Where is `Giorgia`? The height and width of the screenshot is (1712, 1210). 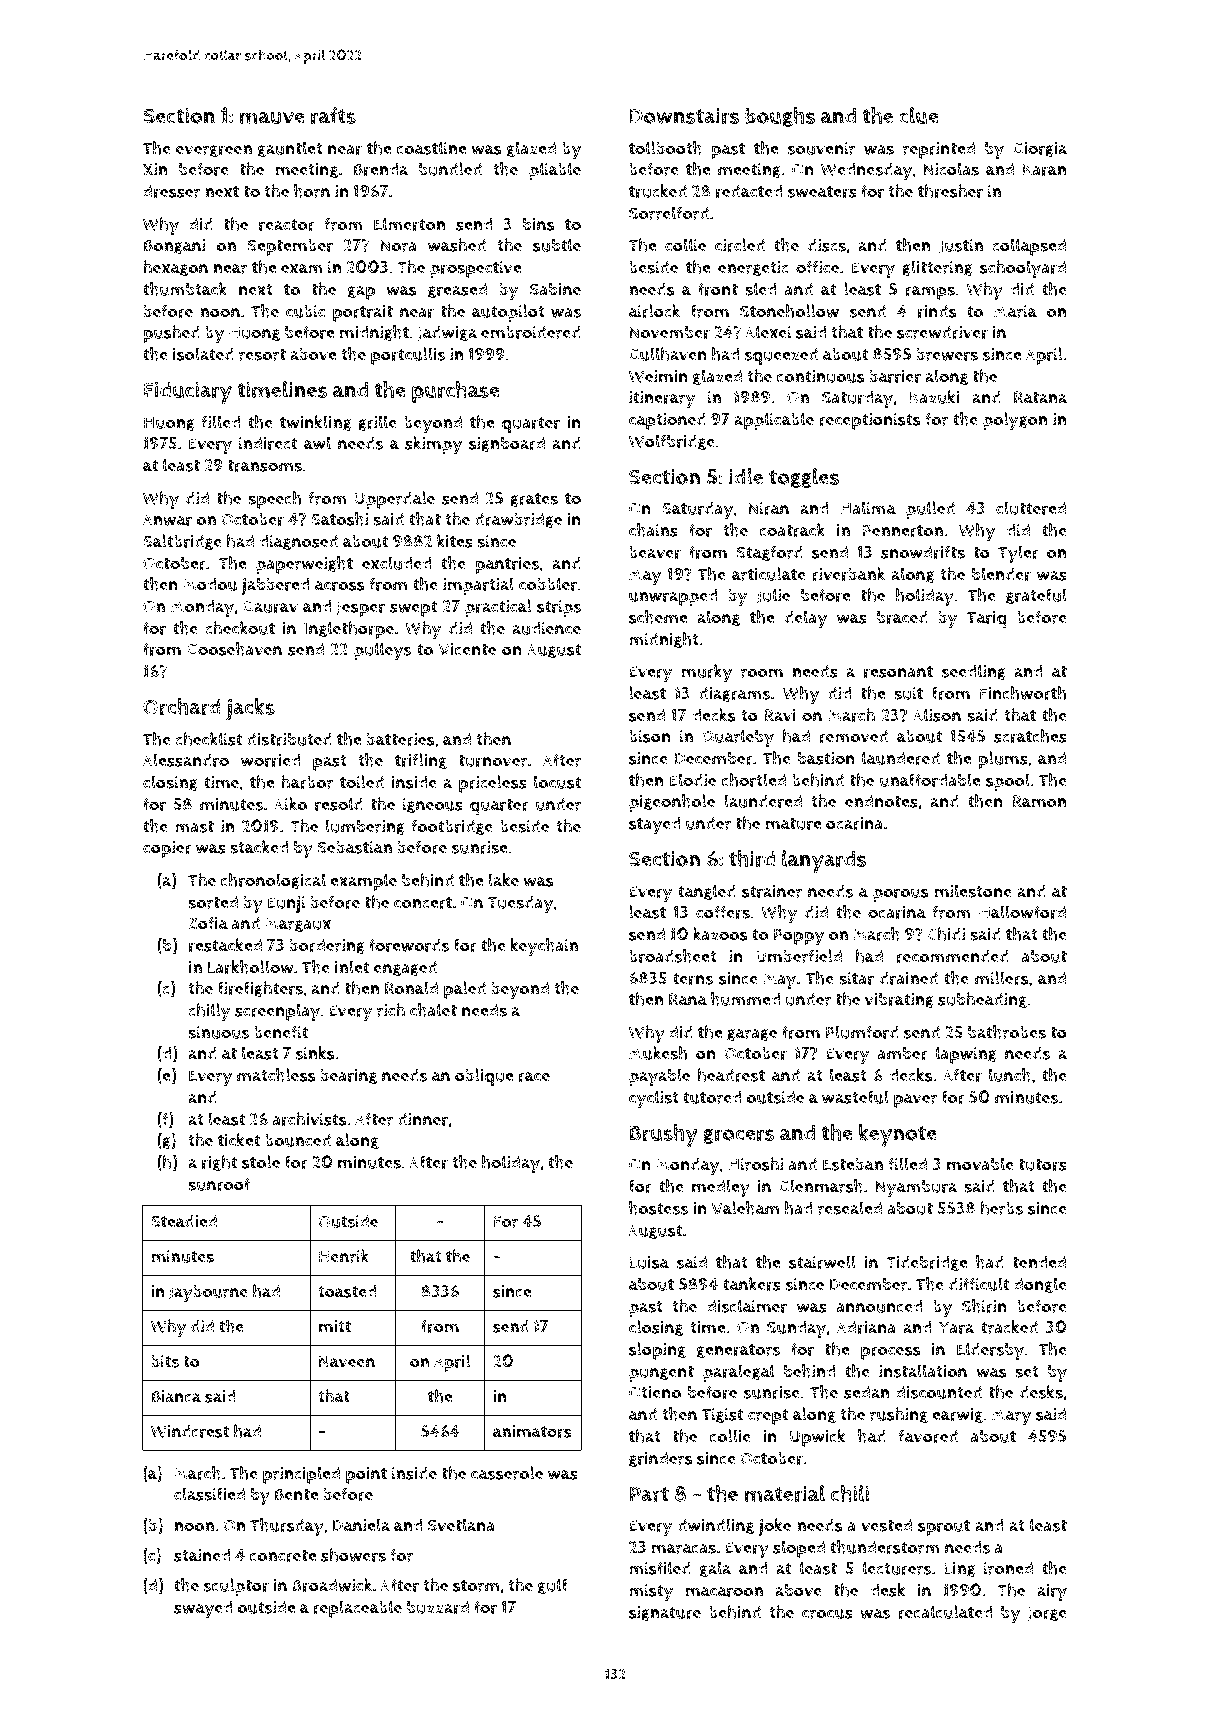
Giorgia is located at coordinates (1040, 150).
